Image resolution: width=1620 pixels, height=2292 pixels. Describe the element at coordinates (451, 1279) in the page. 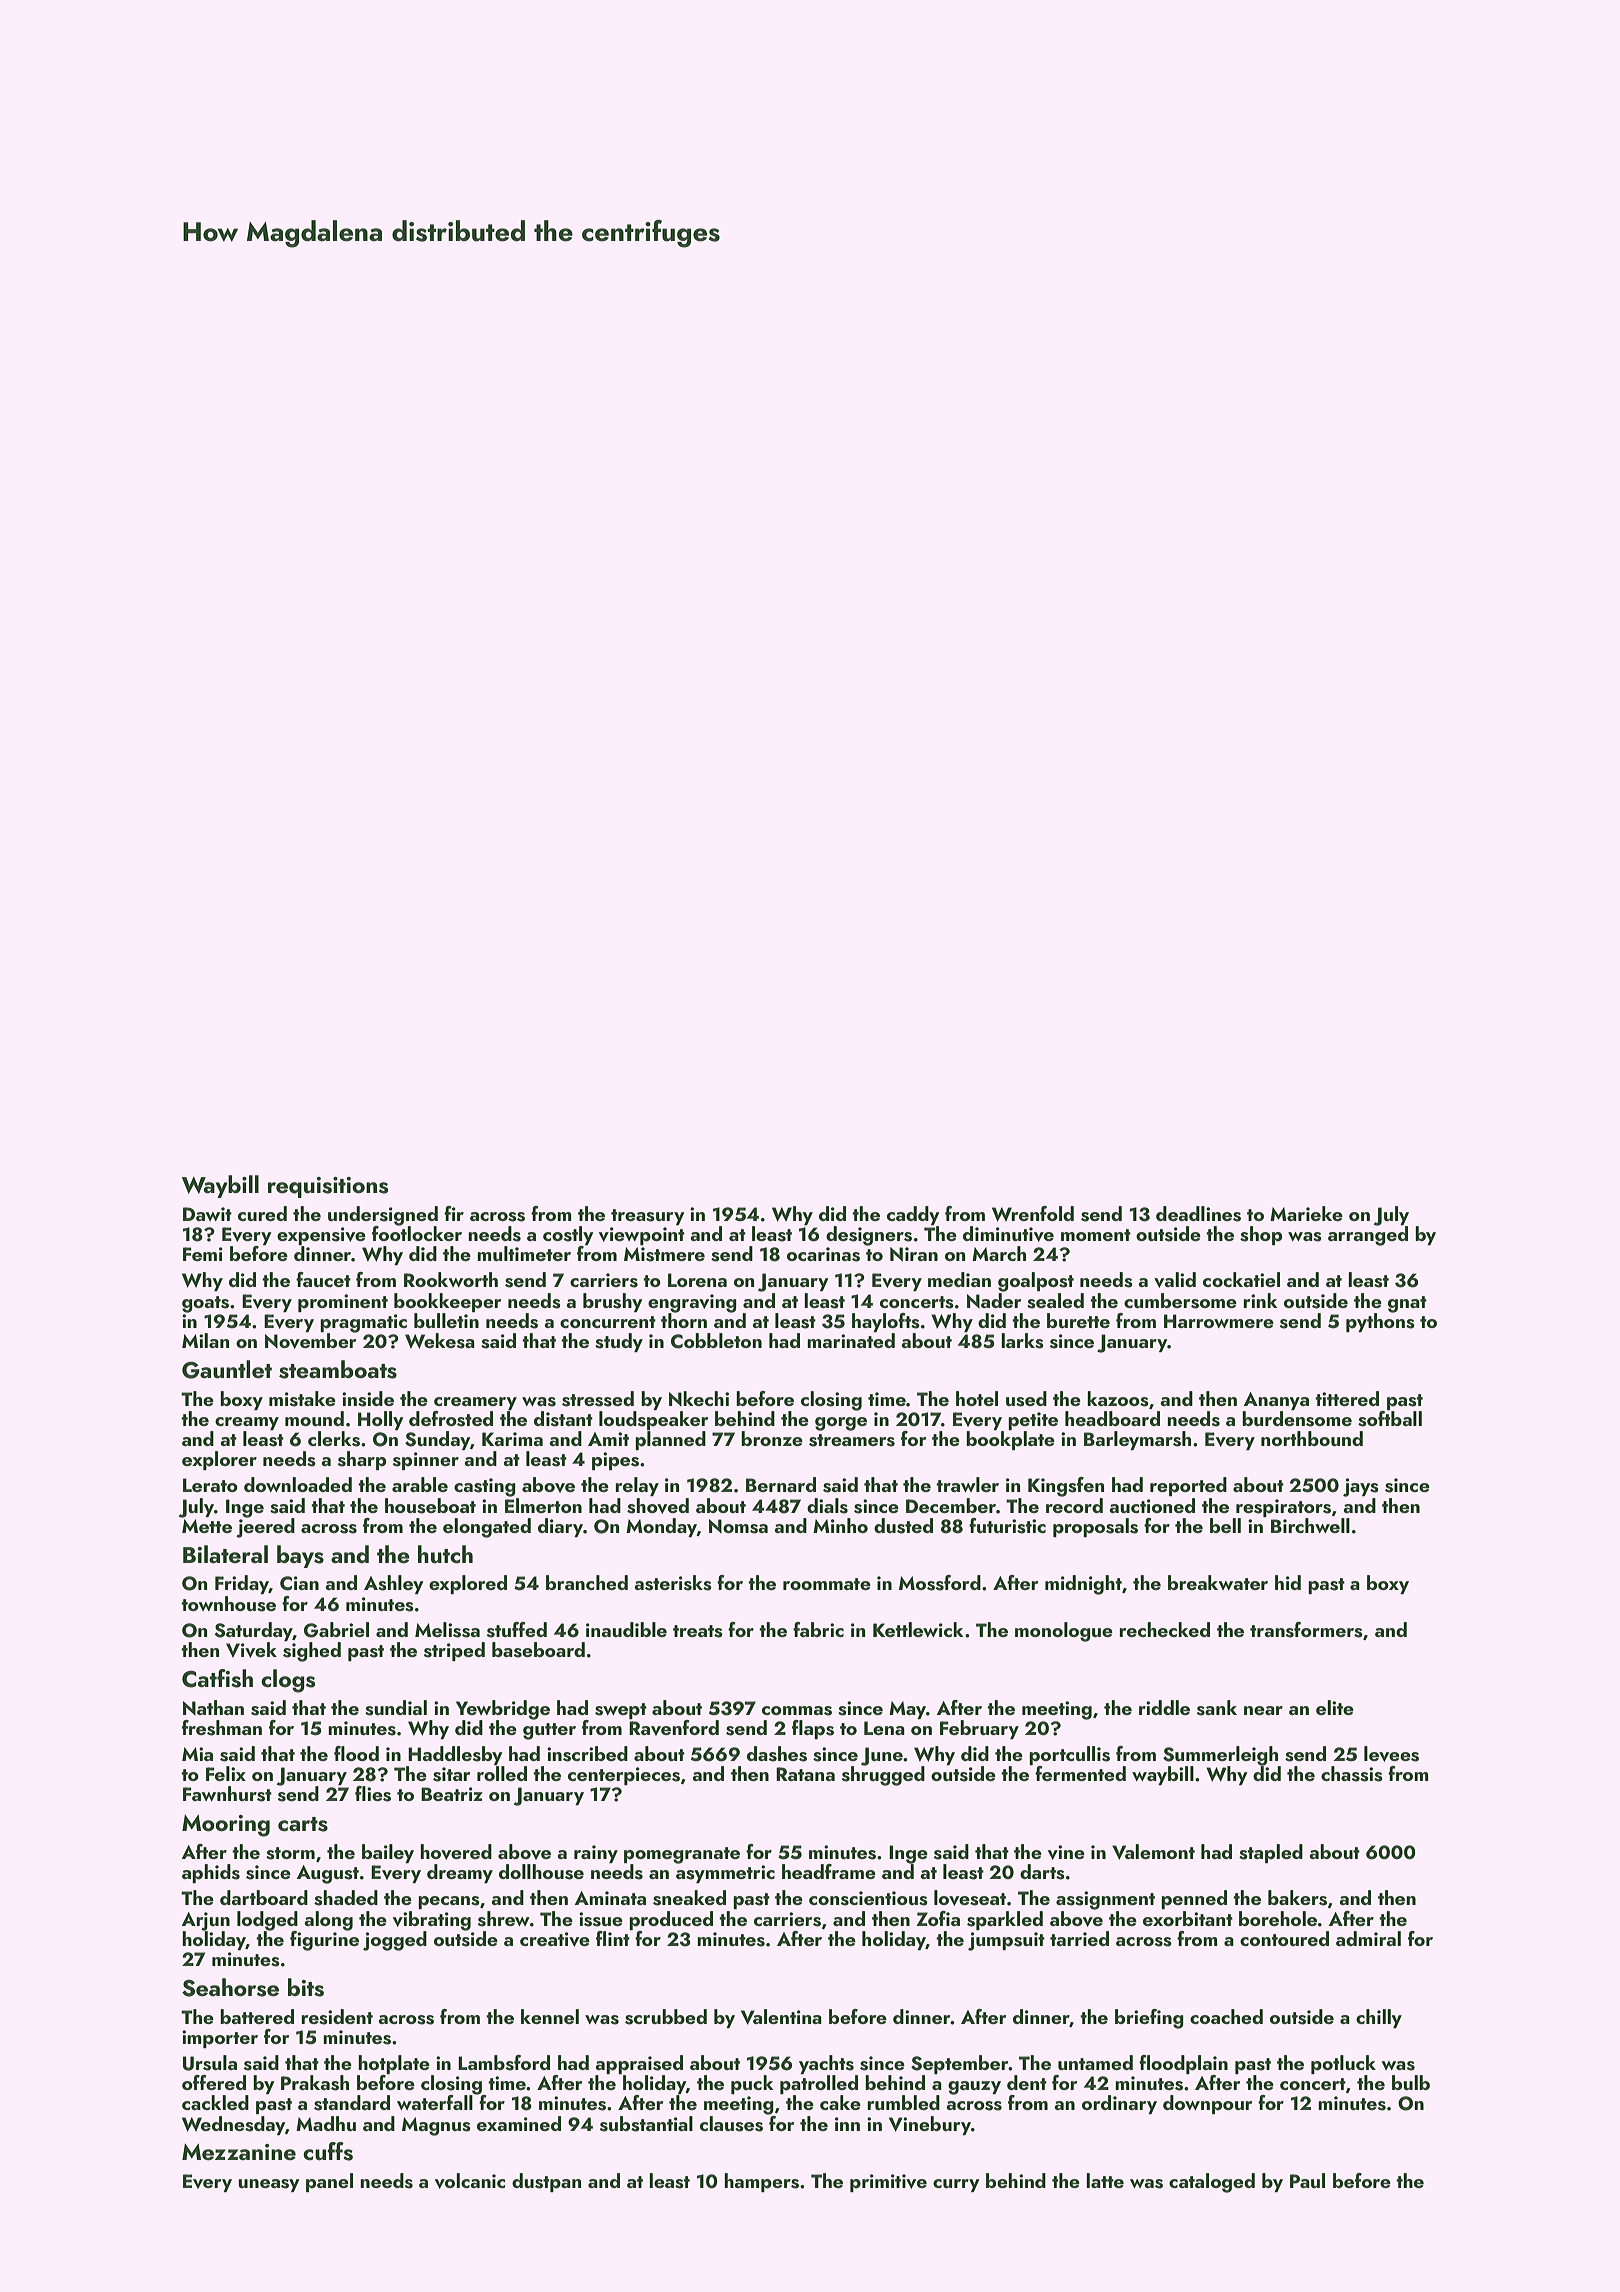

I see `Rookworth` at that location.
